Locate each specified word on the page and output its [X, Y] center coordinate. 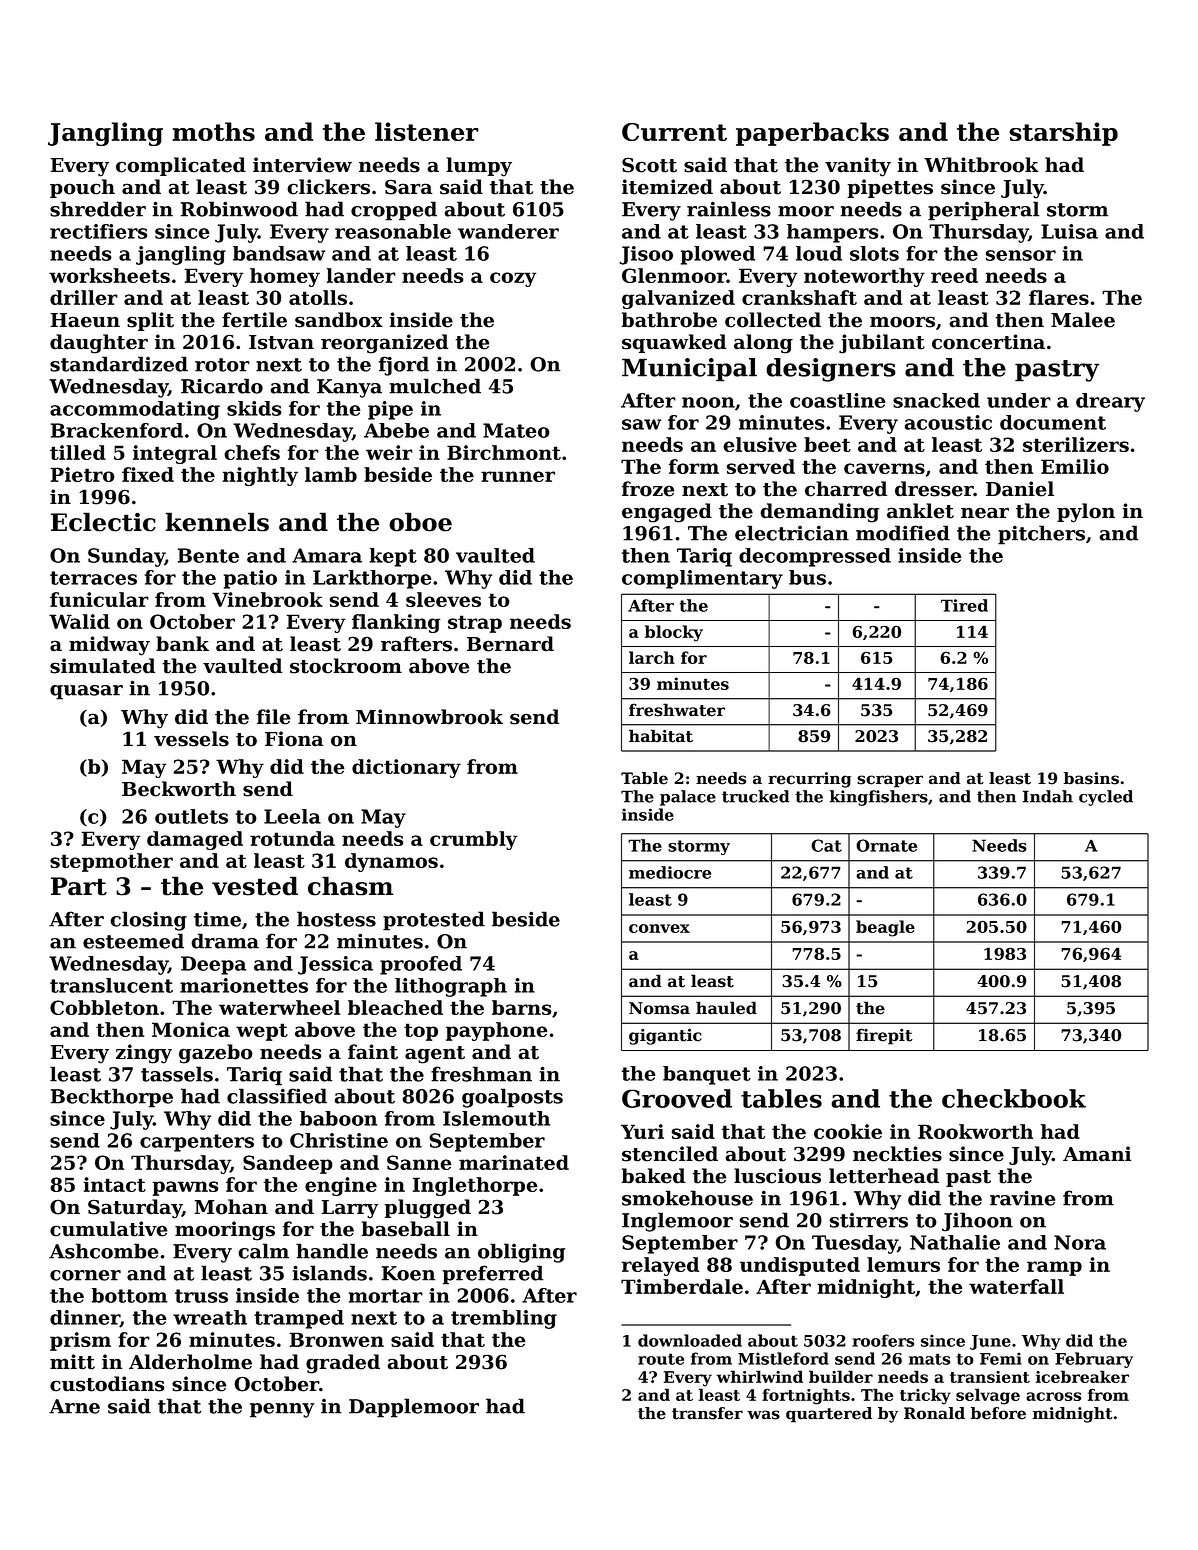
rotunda [292, 838]
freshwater [677, 710]
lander [361, 275]
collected [773, 320]
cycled [1106, 798]
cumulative [109, 1229]
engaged [667, 513]
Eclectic [103, 522]
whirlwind [759, 1376]
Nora [1080, 1242]
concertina [988, 342]
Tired [964, 605]
